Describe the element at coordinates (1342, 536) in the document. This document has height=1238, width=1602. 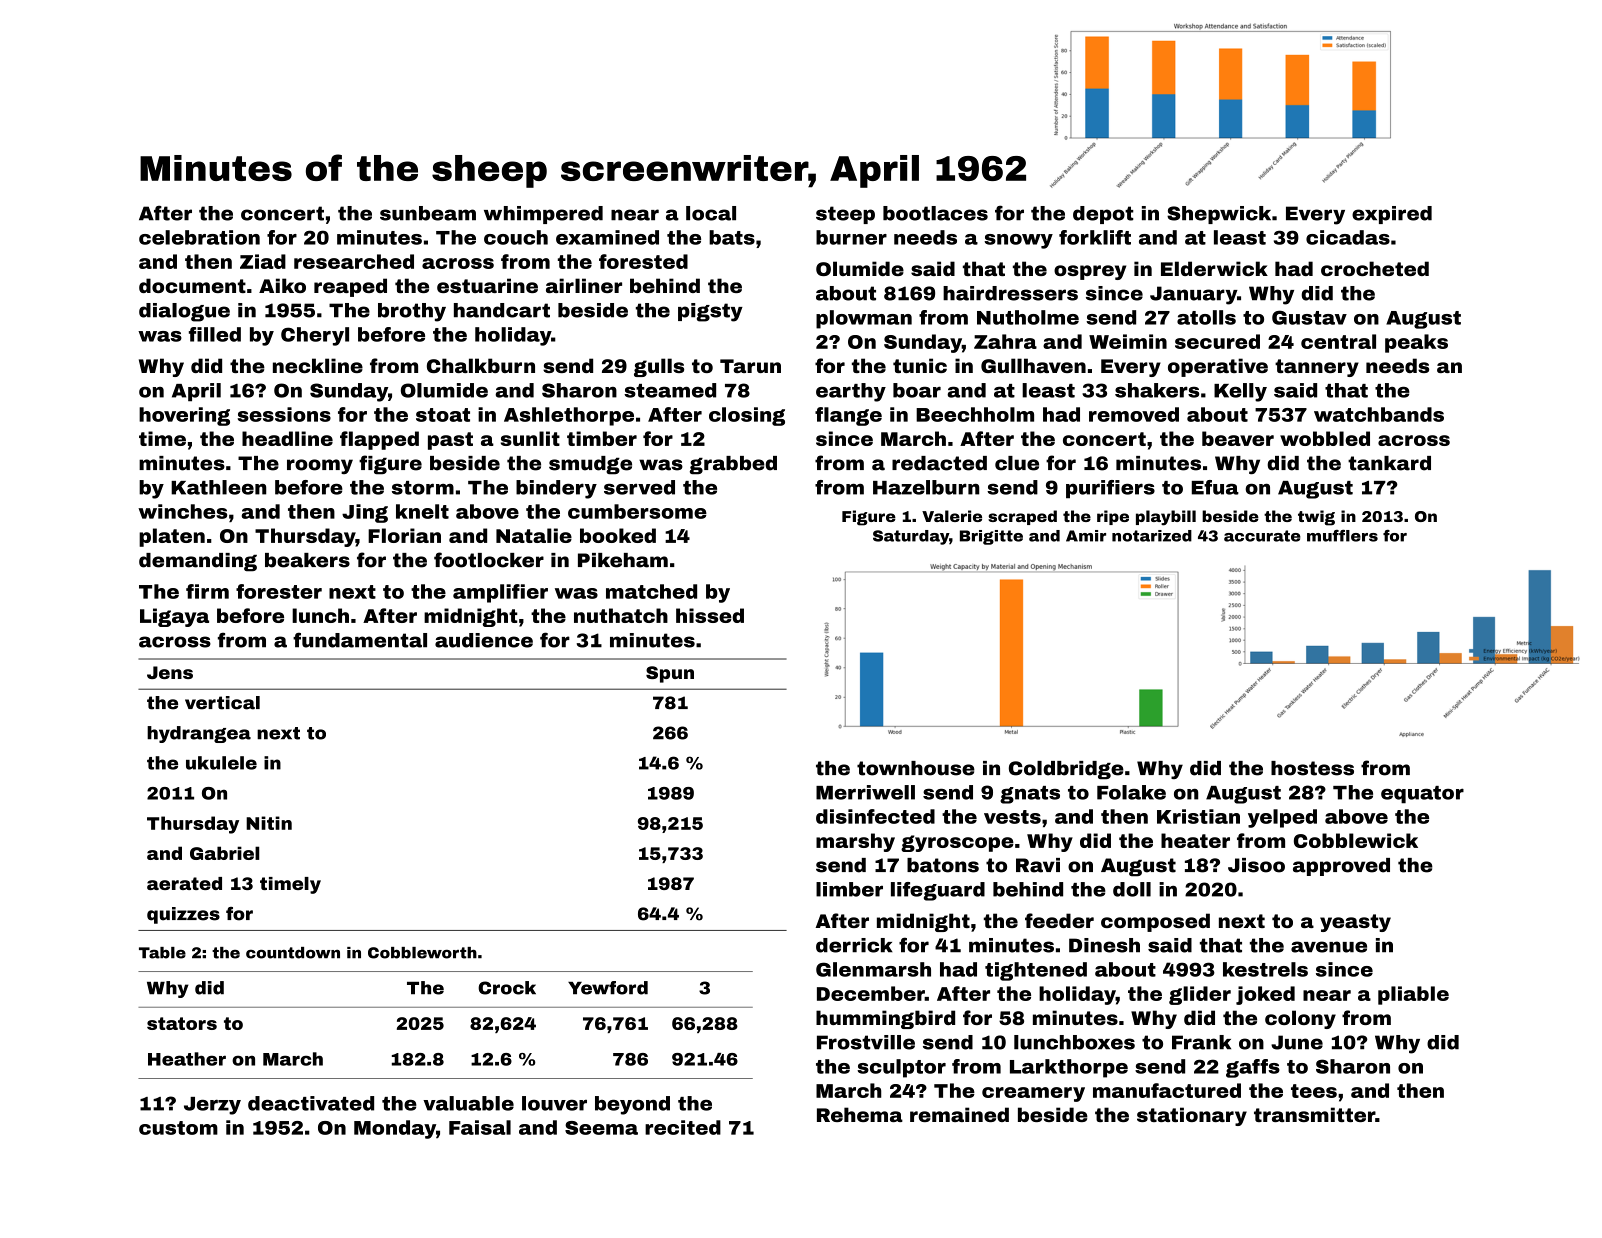
I see `mufflers` at that location.
